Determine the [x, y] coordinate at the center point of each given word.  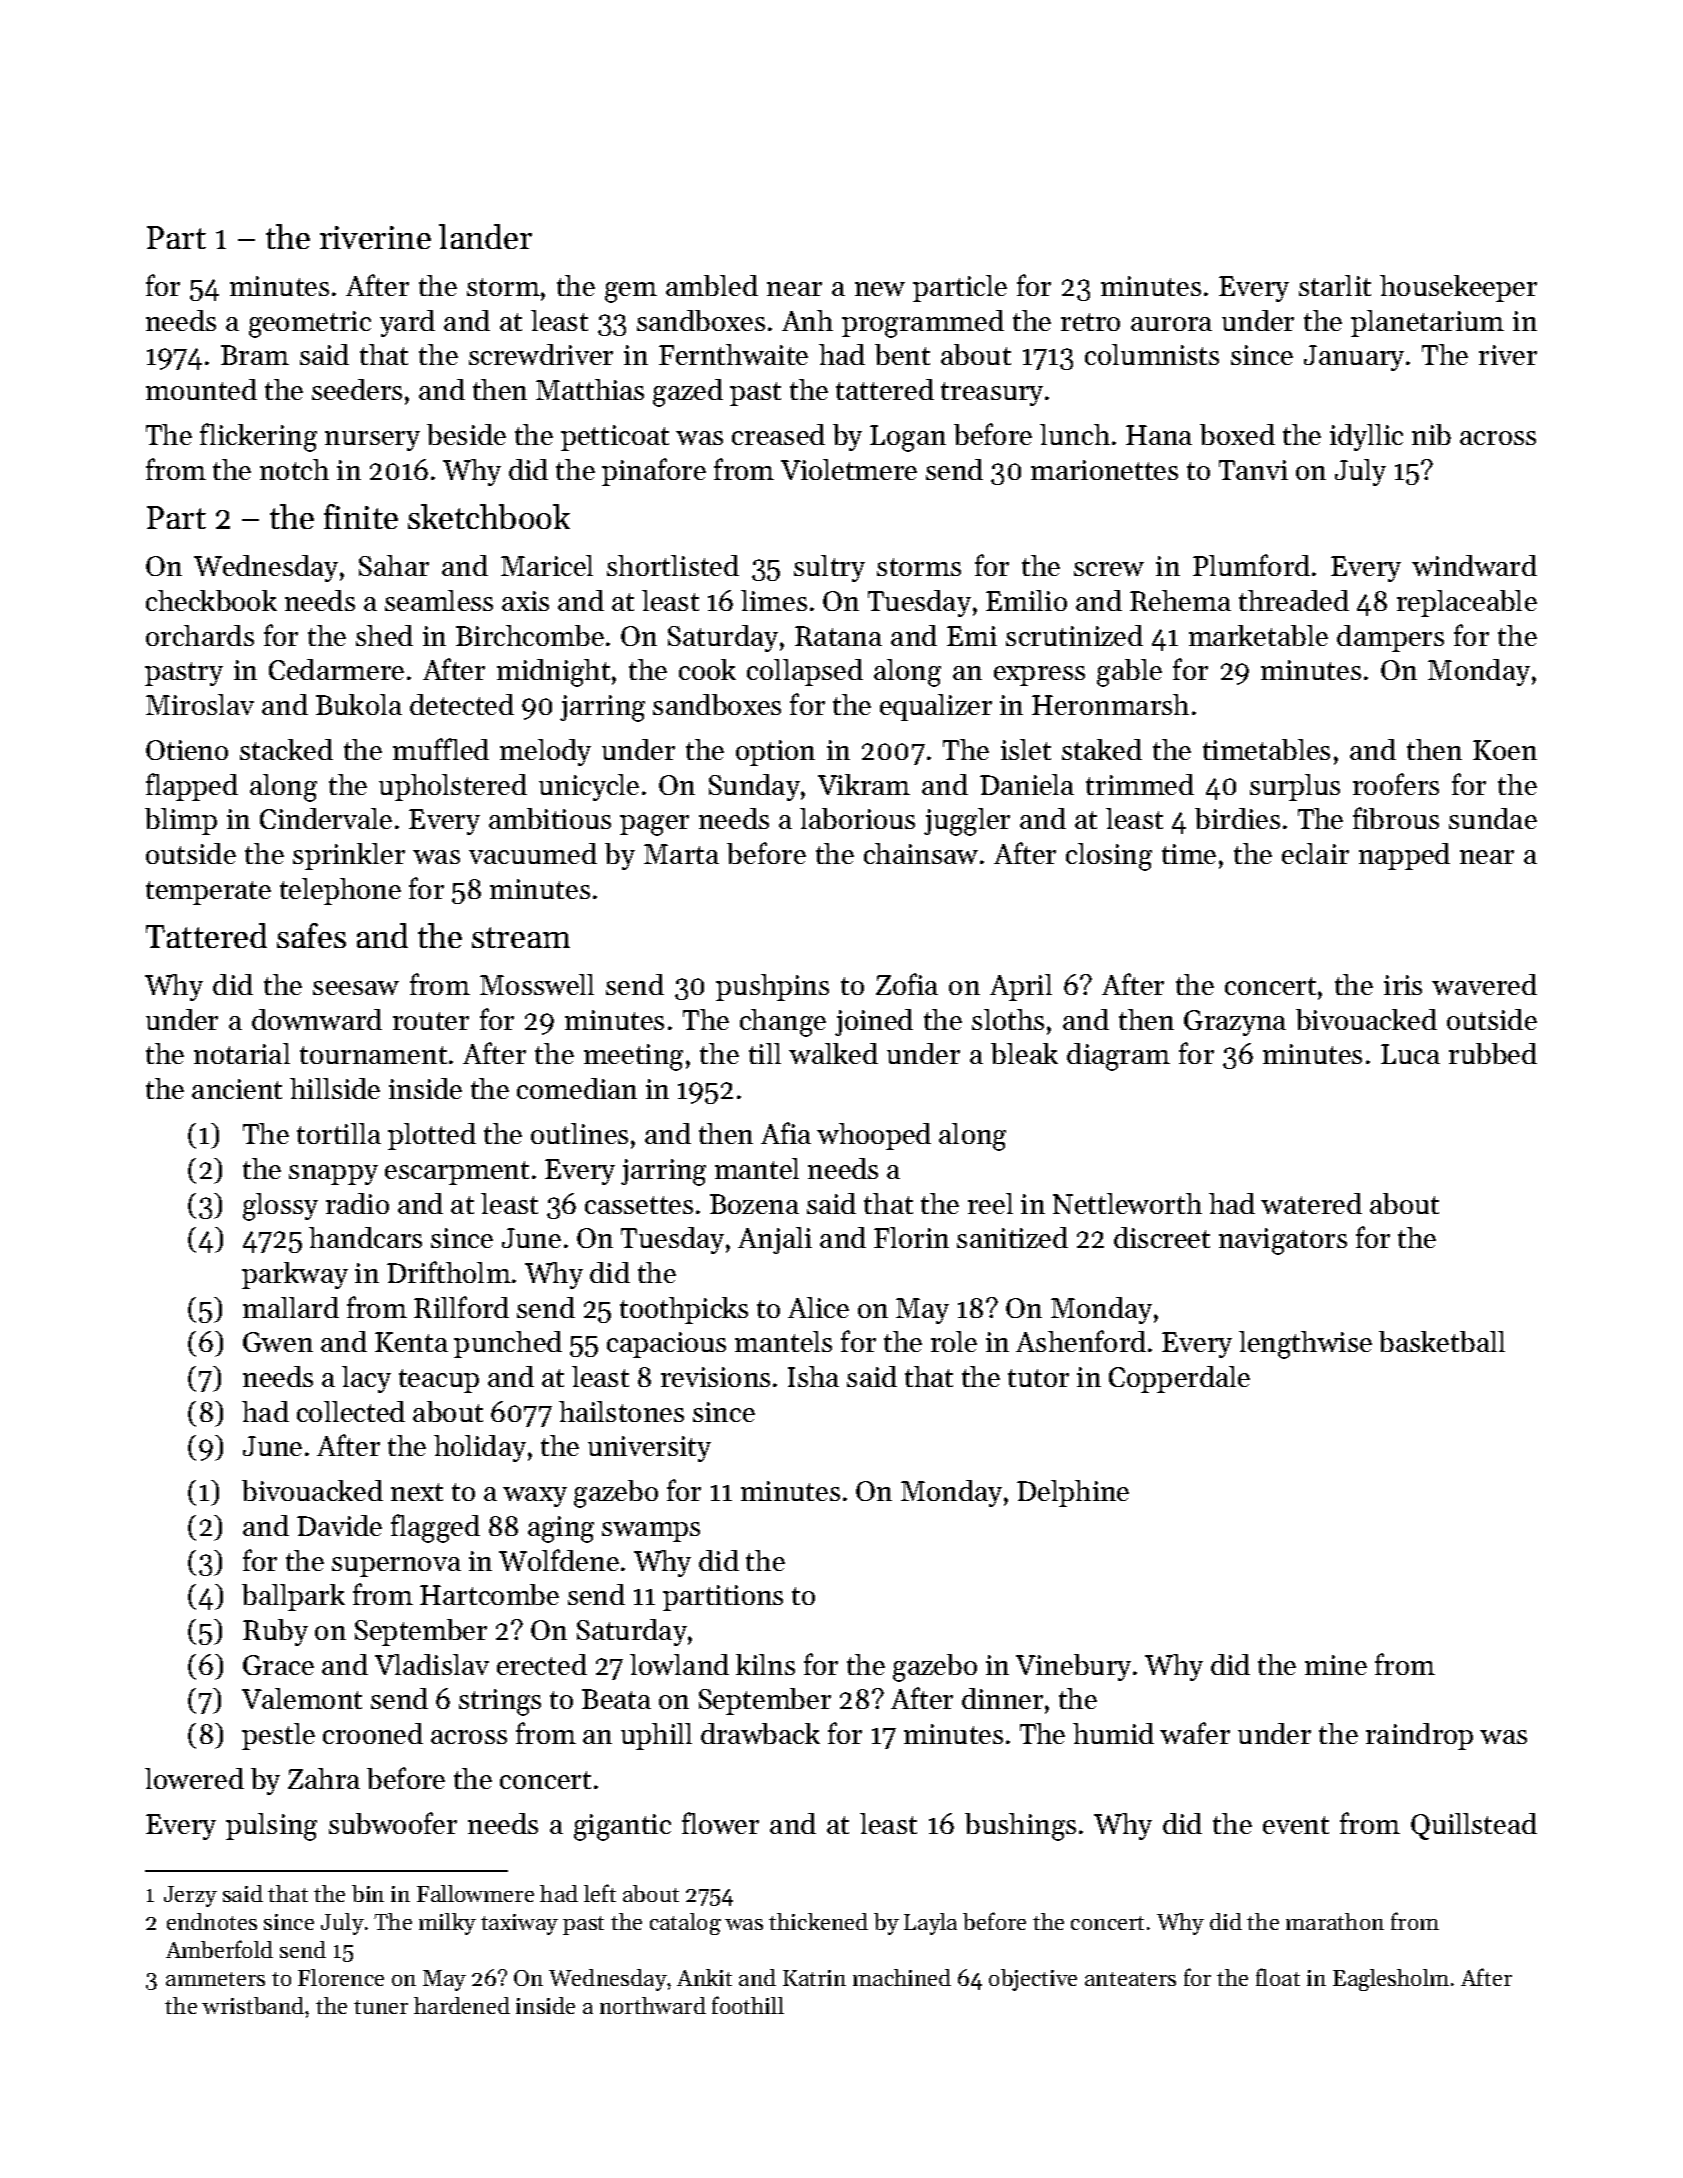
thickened [818, 1921]
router [431, 1021]
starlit [1335, 285]
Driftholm [449, 1272]
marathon [1335, 1921]
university [649, 1449]
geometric [310, 324]
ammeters [215, 1979]
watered [1311, 1203]
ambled [712, 285]
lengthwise [1305, 1345]
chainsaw [921, 853]
